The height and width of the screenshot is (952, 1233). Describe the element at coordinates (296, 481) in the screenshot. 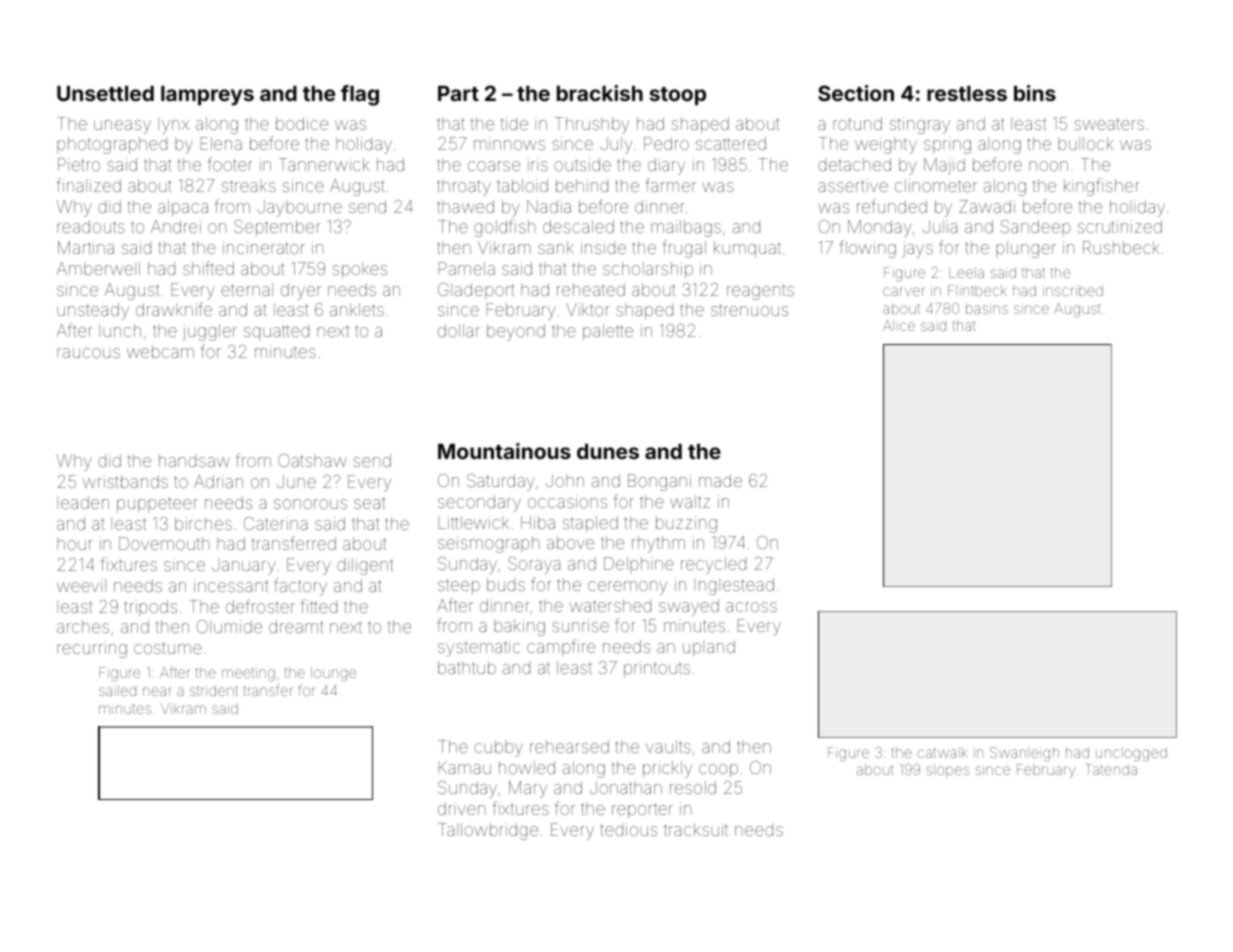

I see `June` at that location.
